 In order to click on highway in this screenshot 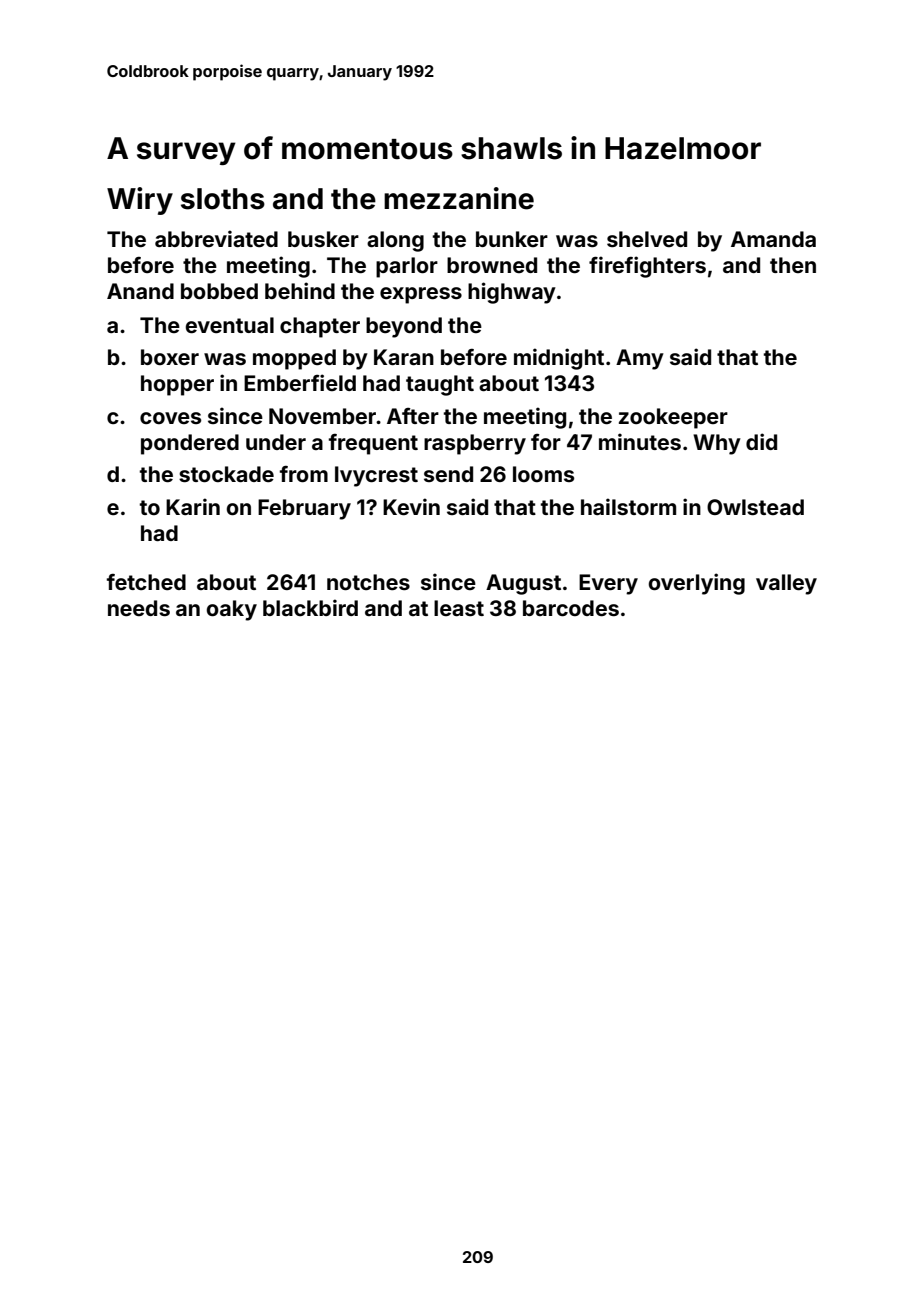, I will do `click(512, 293)`.
